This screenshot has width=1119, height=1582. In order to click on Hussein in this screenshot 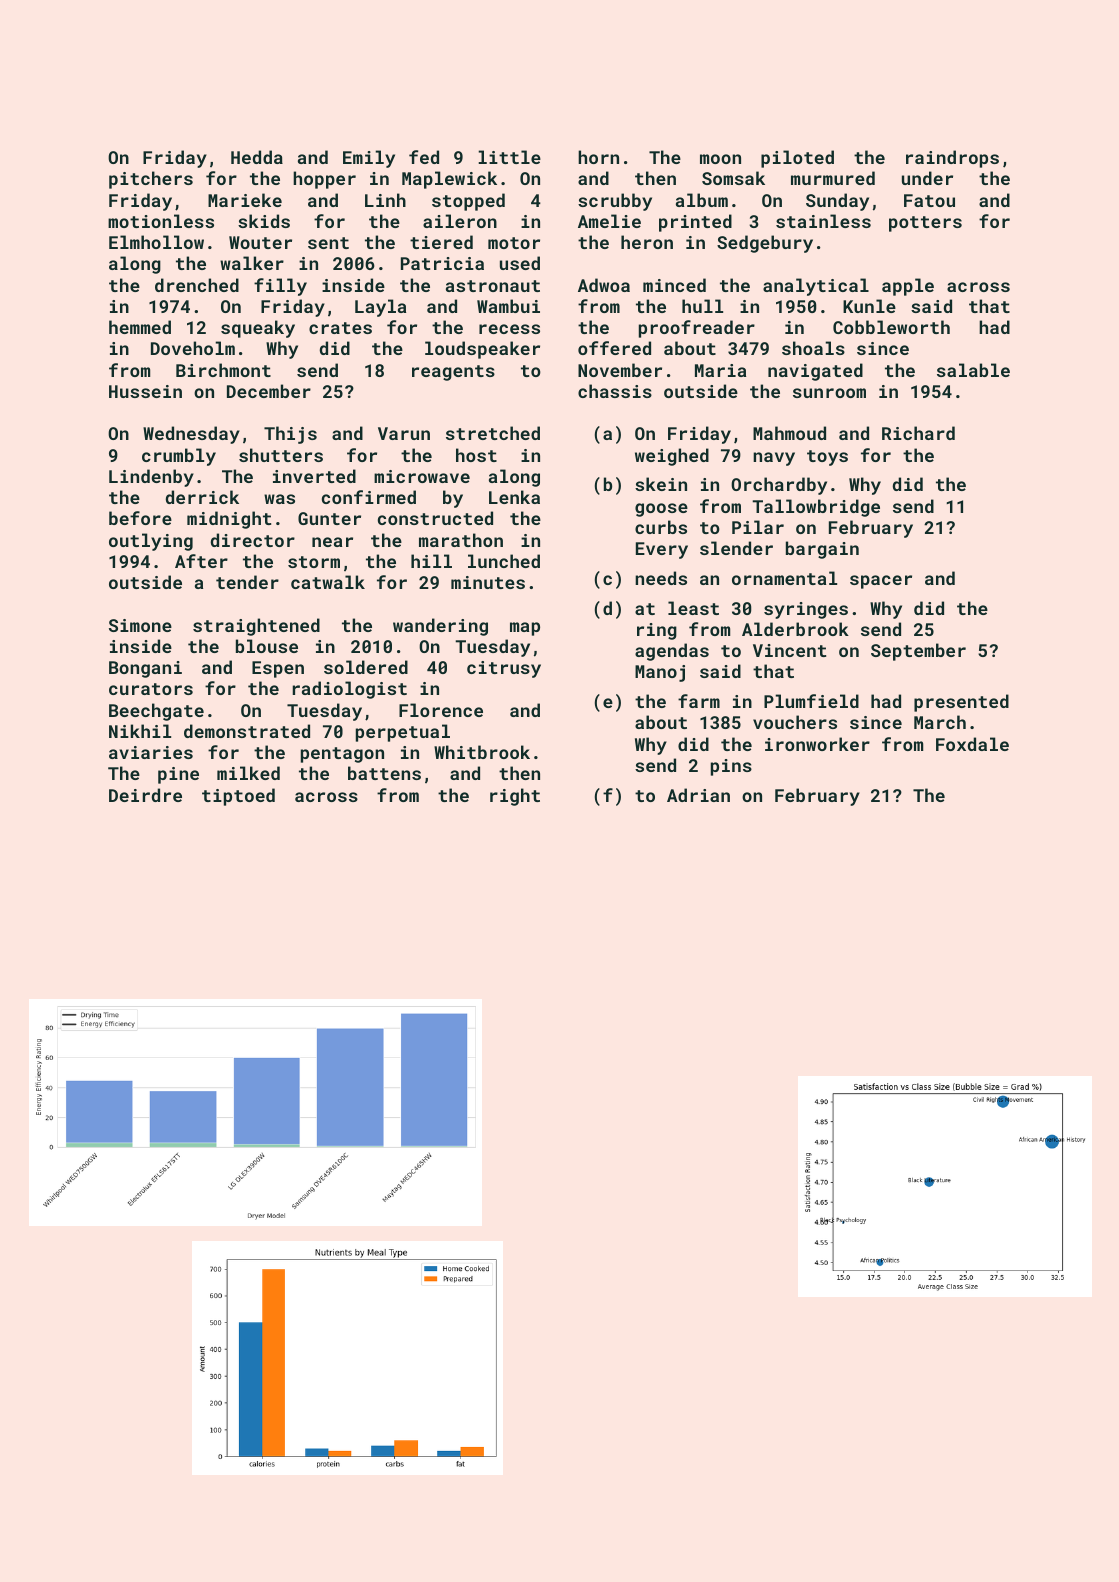, I will do `click(145, 391)`.
